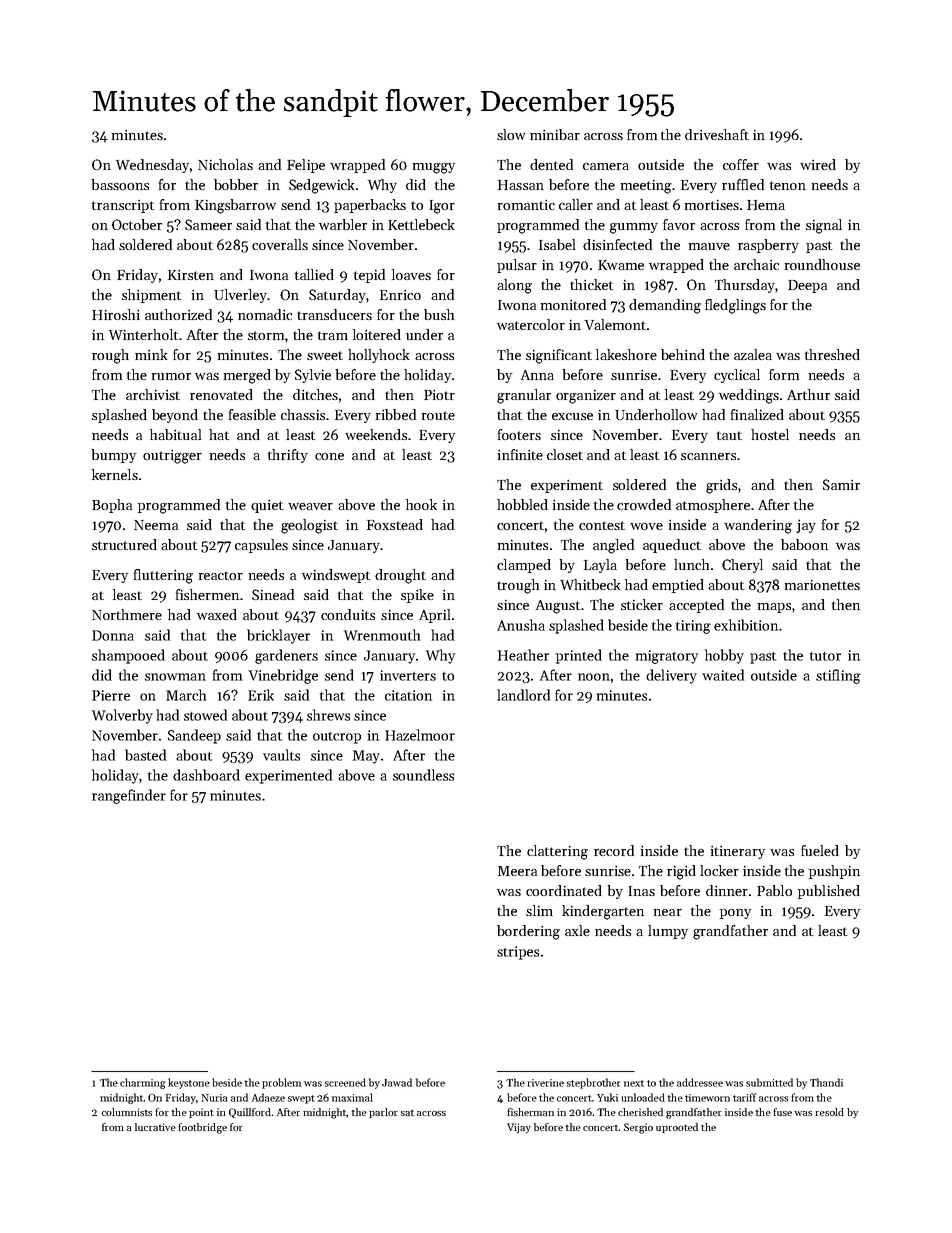 This screenshot has width=952, height=1233. I want to click on Jawad, so click(397, 1082).
